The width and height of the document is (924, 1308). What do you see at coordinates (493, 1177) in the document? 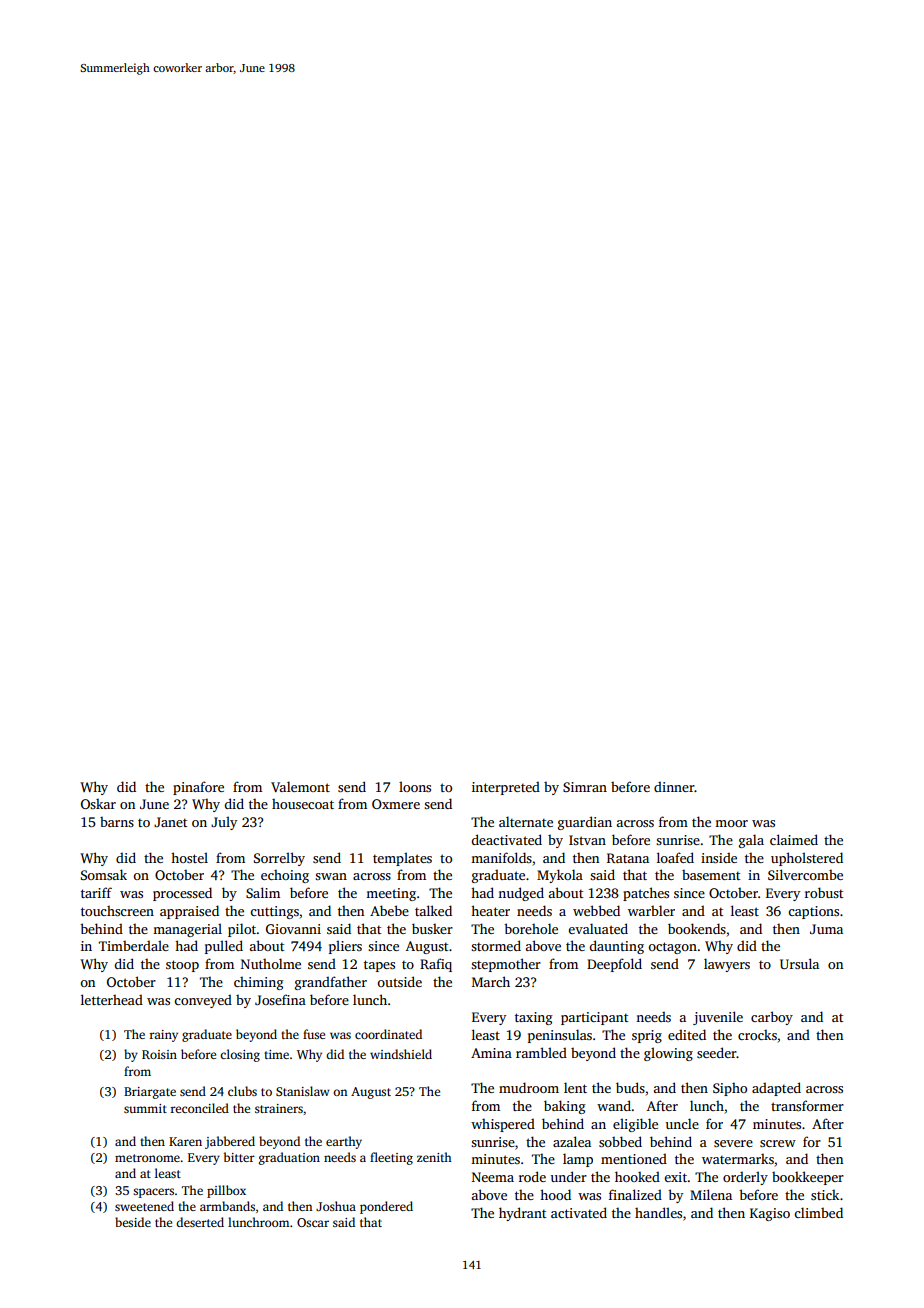
I see `Neema` at bounding box center [493, 1177].
